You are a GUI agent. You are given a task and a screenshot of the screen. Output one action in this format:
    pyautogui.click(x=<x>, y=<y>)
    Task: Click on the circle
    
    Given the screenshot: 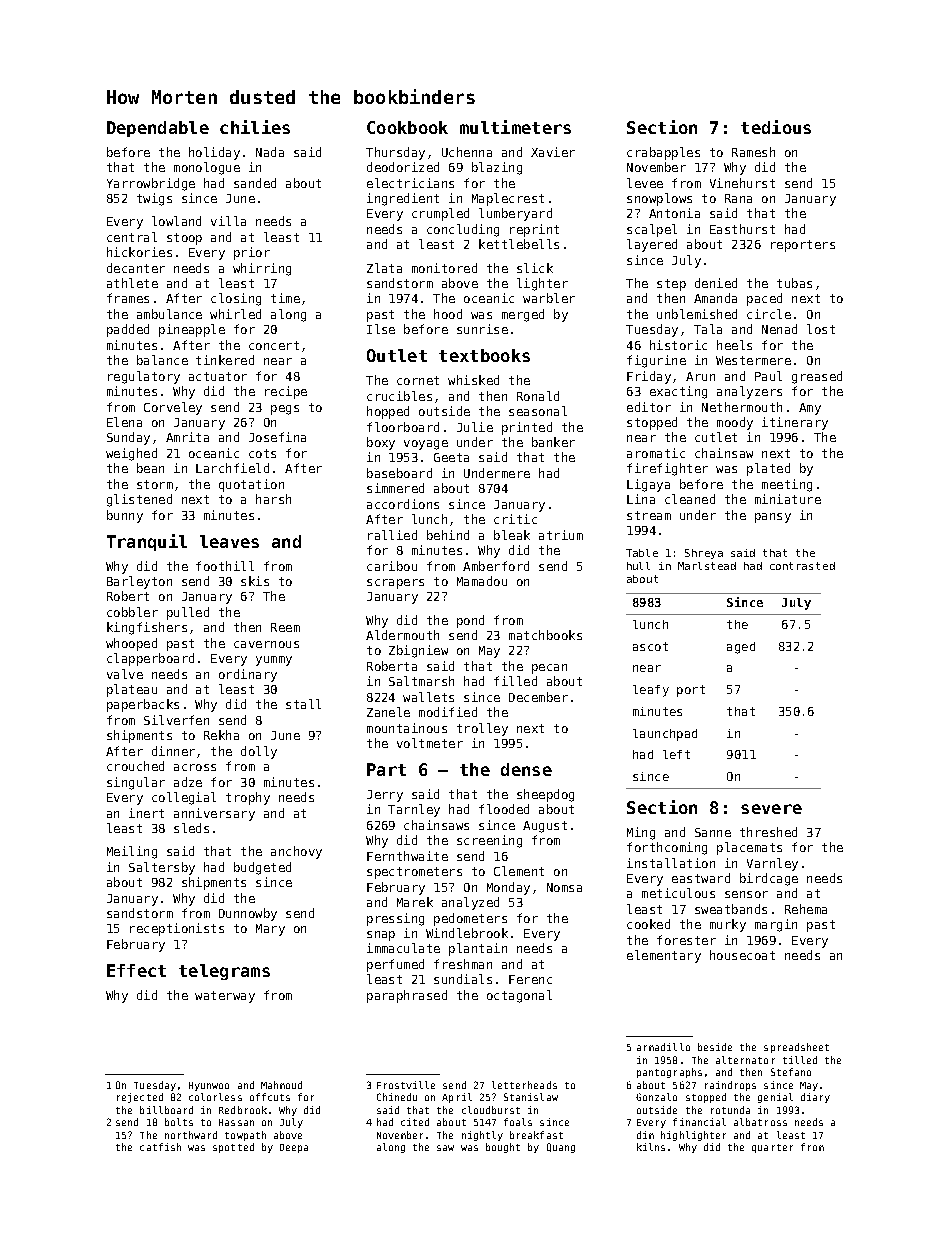 What is the action you would take?
    pyautogui.click(x=769, y=314)
